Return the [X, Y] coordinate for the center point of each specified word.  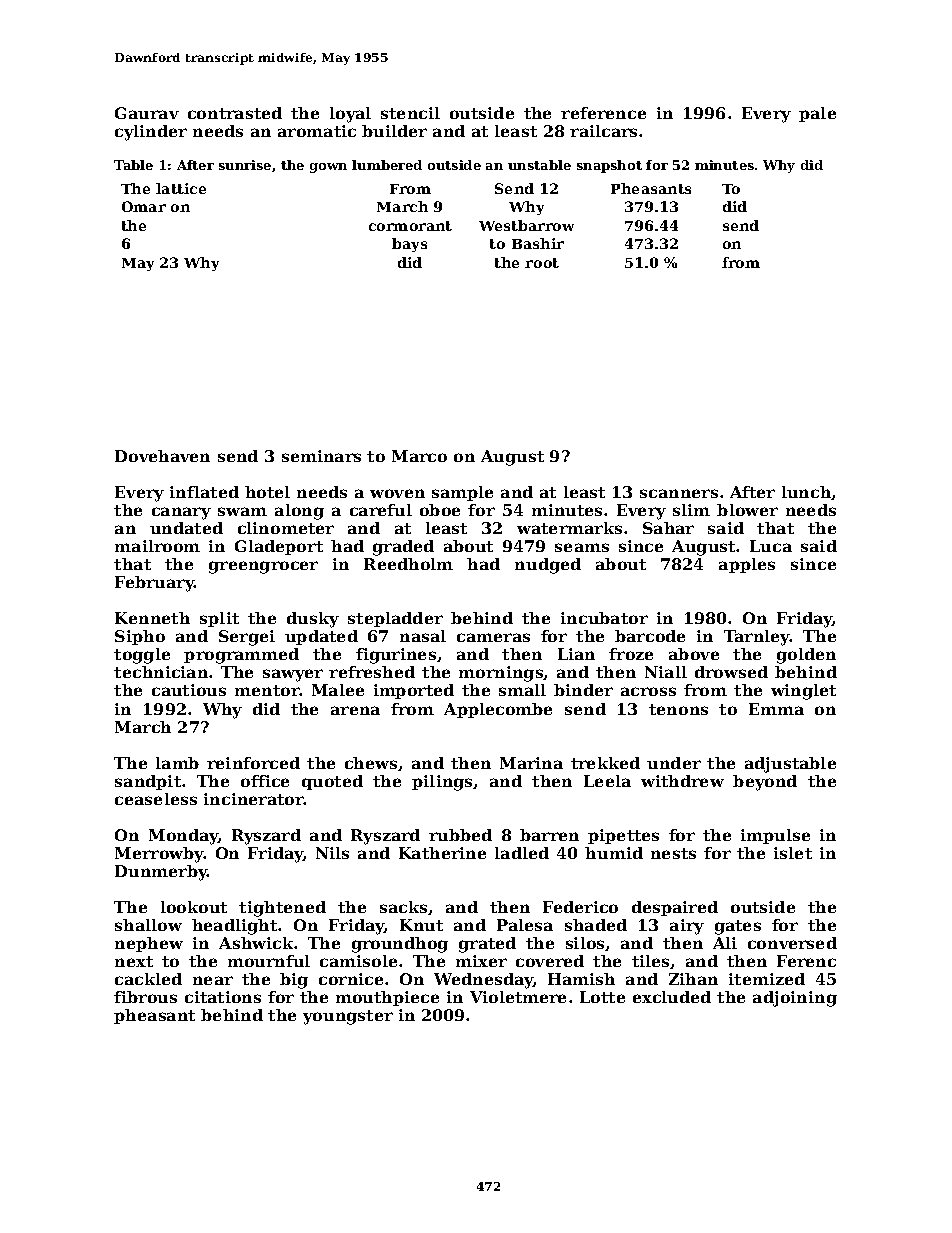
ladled [522, 853]
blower [747, 510]
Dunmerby [161, 873]
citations [223, 997]
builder [394, 131]
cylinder [151, 133]
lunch [807, 493]
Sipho [140, 637]
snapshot [609, 166]
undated [186, 528]
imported [414, 691]
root [542, 263]
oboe [440, 510]
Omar [144, 206]
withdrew [682, 781]
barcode [650, 636]
